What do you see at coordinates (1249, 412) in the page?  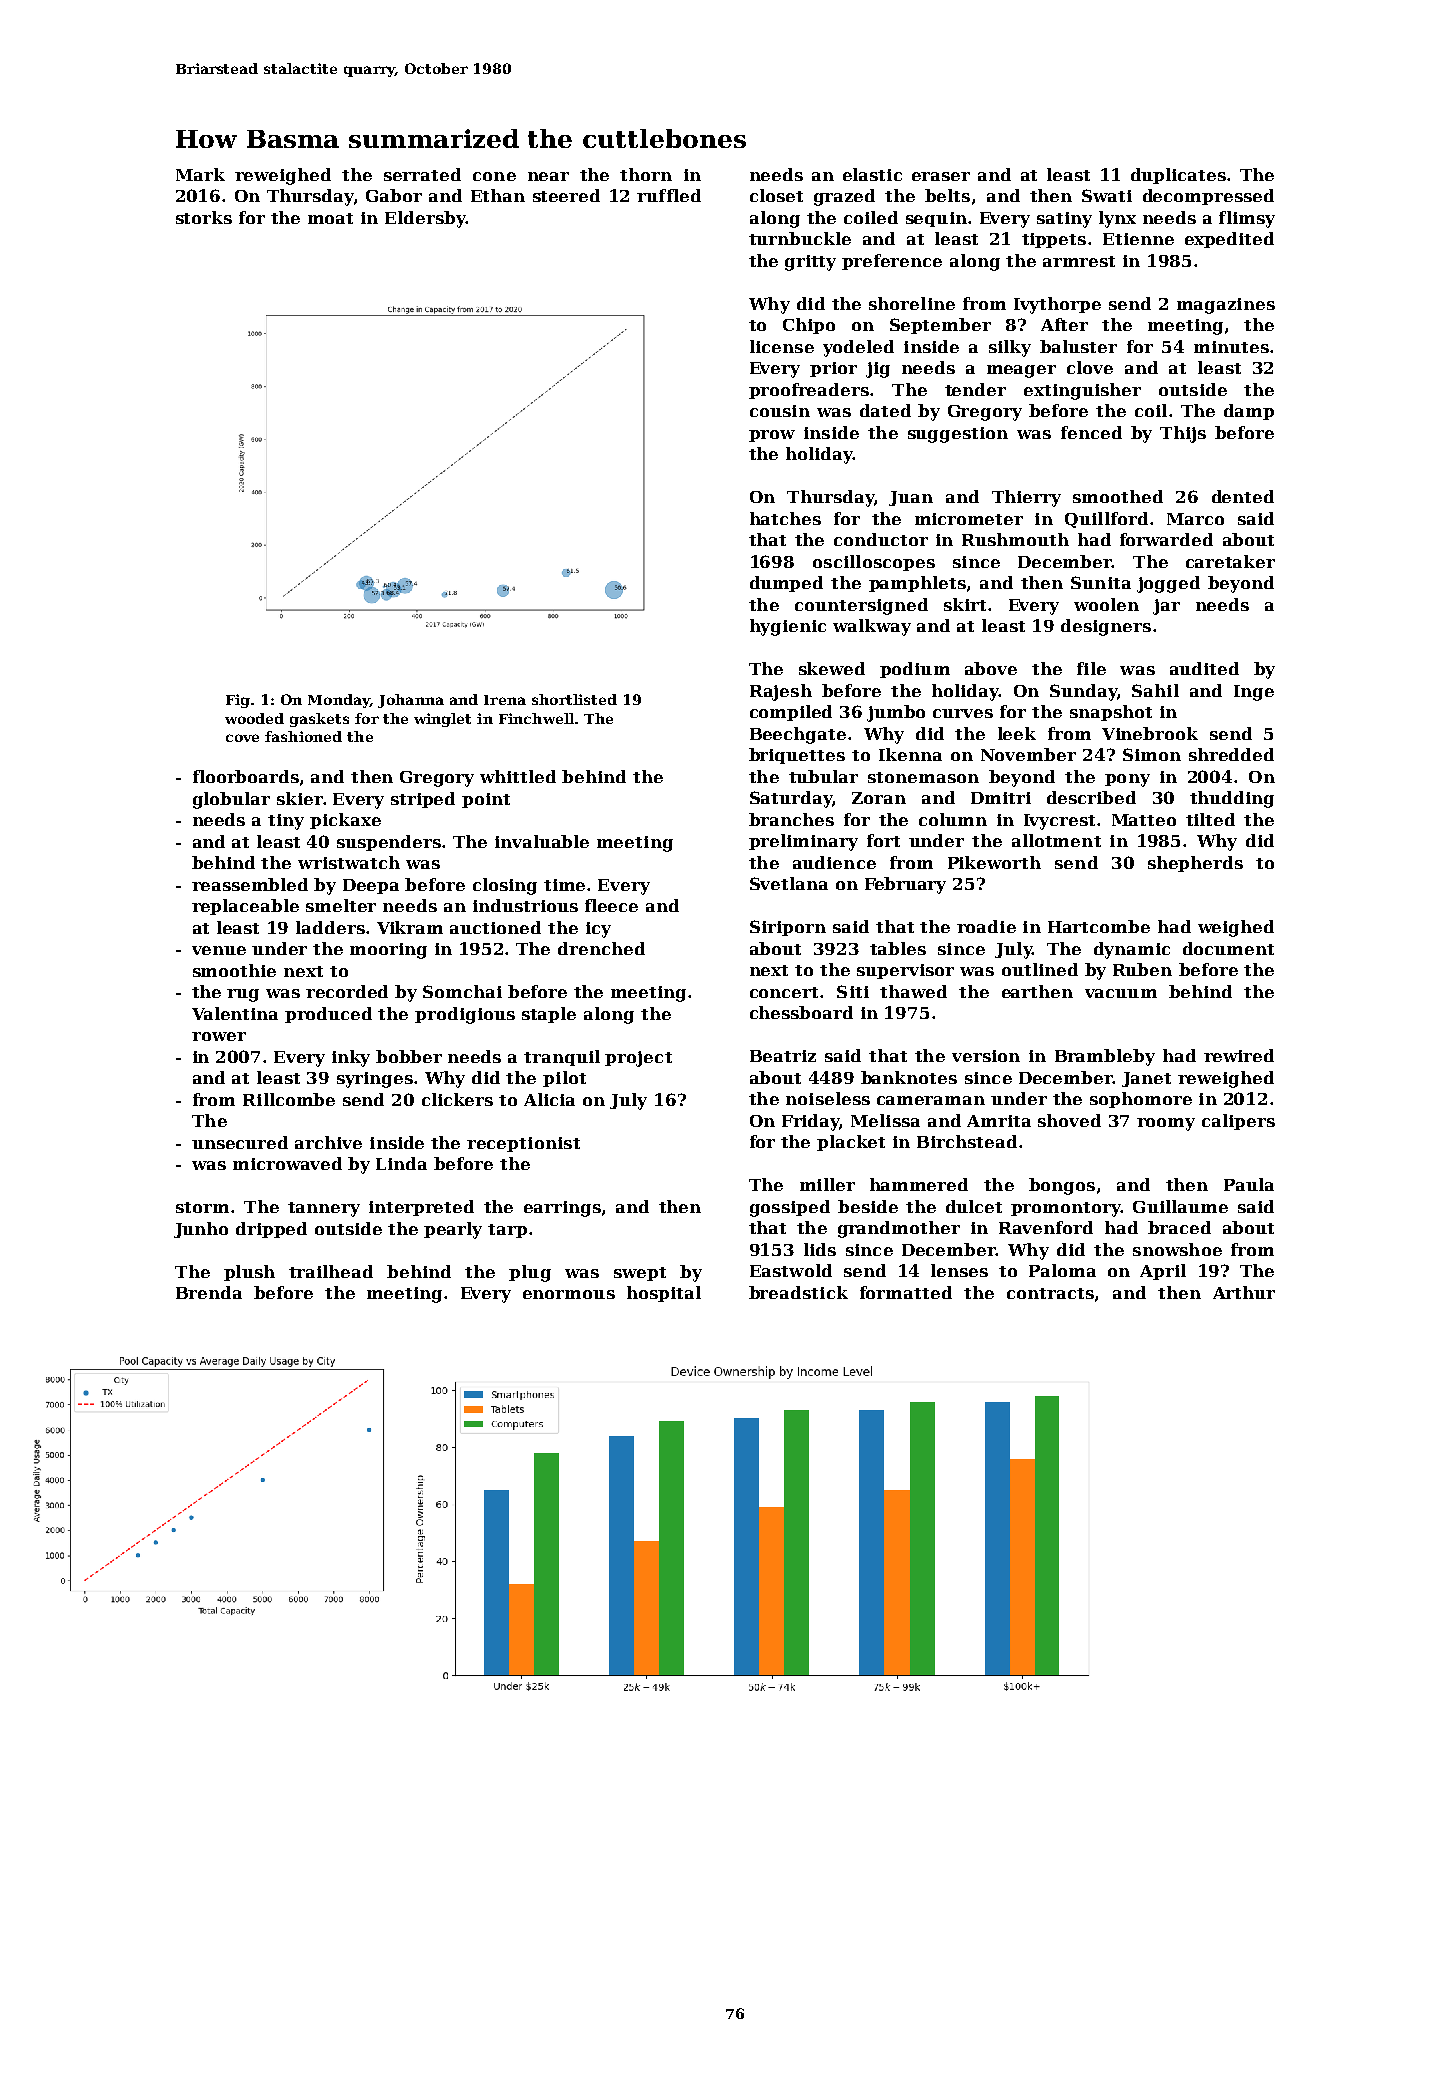 I see `damp` at bounding box center [1249, 412].
